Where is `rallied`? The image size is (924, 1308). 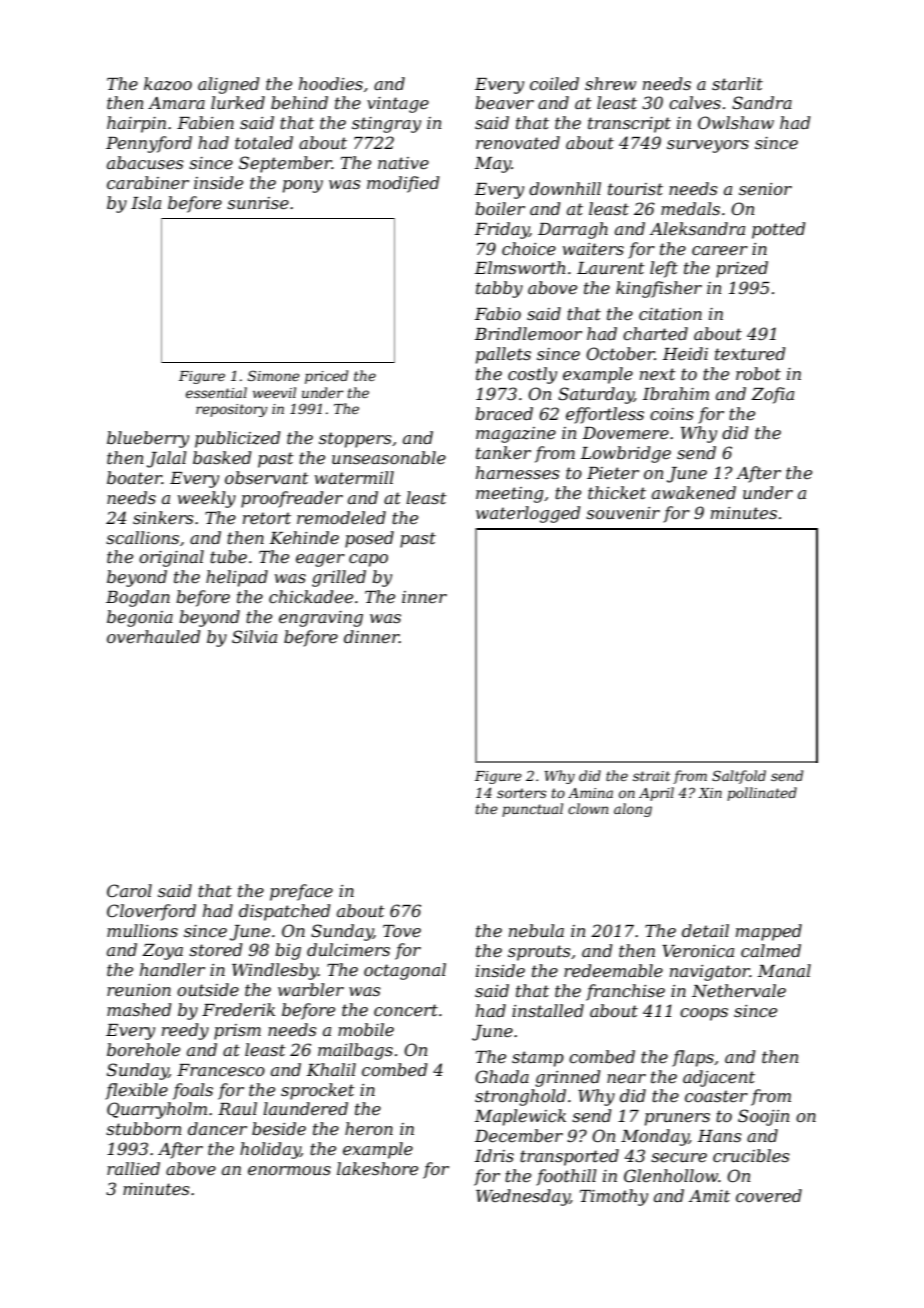
rallied is located at coordinates (133, 1168).
